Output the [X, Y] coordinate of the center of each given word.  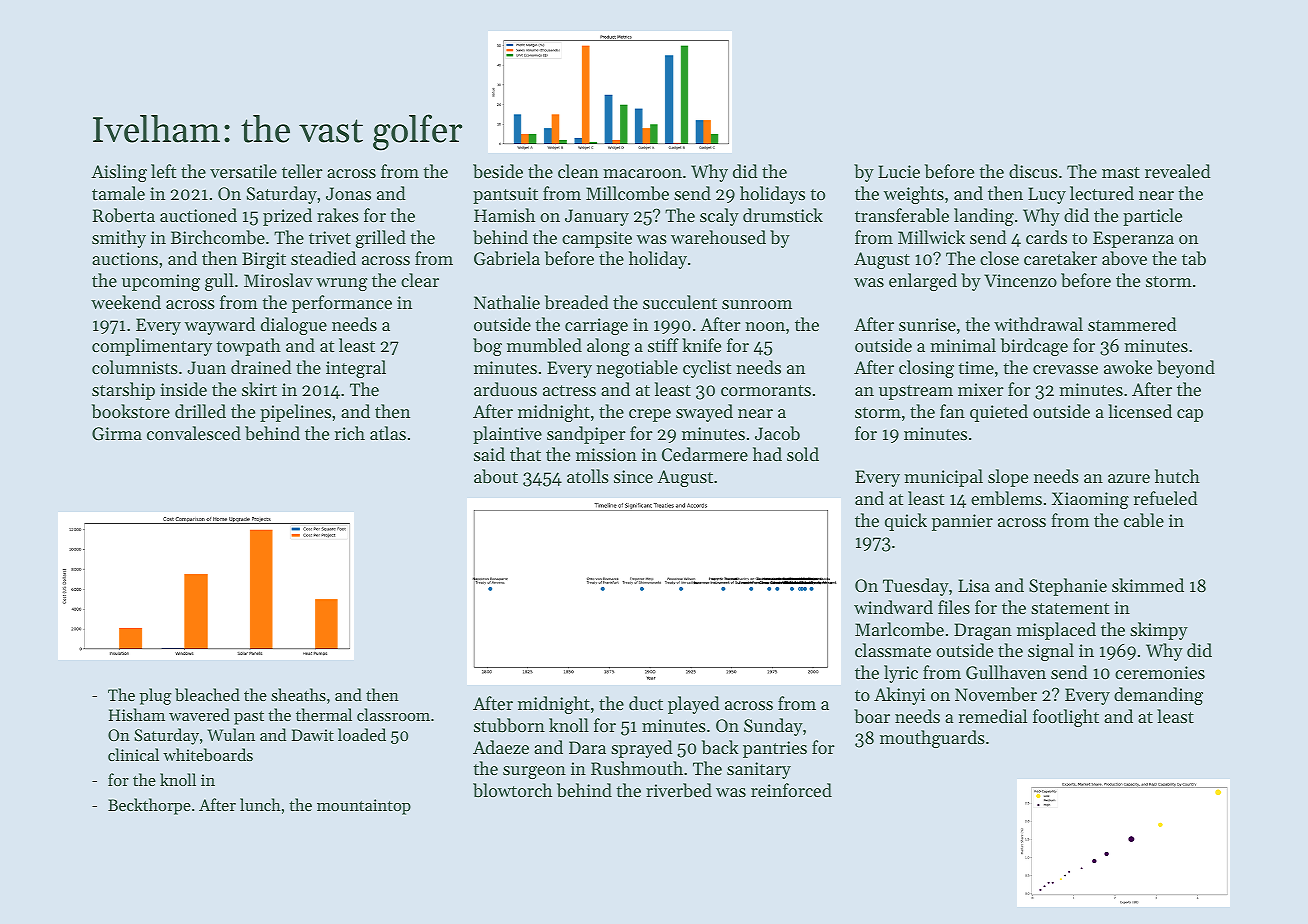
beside [498, 171]
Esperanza [1133, 239]
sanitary [759, 770]
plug [156, 696]
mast [1121, 172]
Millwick [931, 237]
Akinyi [899, 696]
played [694, 705]
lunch [260, 804]
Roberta [123, 215]
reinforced [791, 790]
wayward [220, 326]
